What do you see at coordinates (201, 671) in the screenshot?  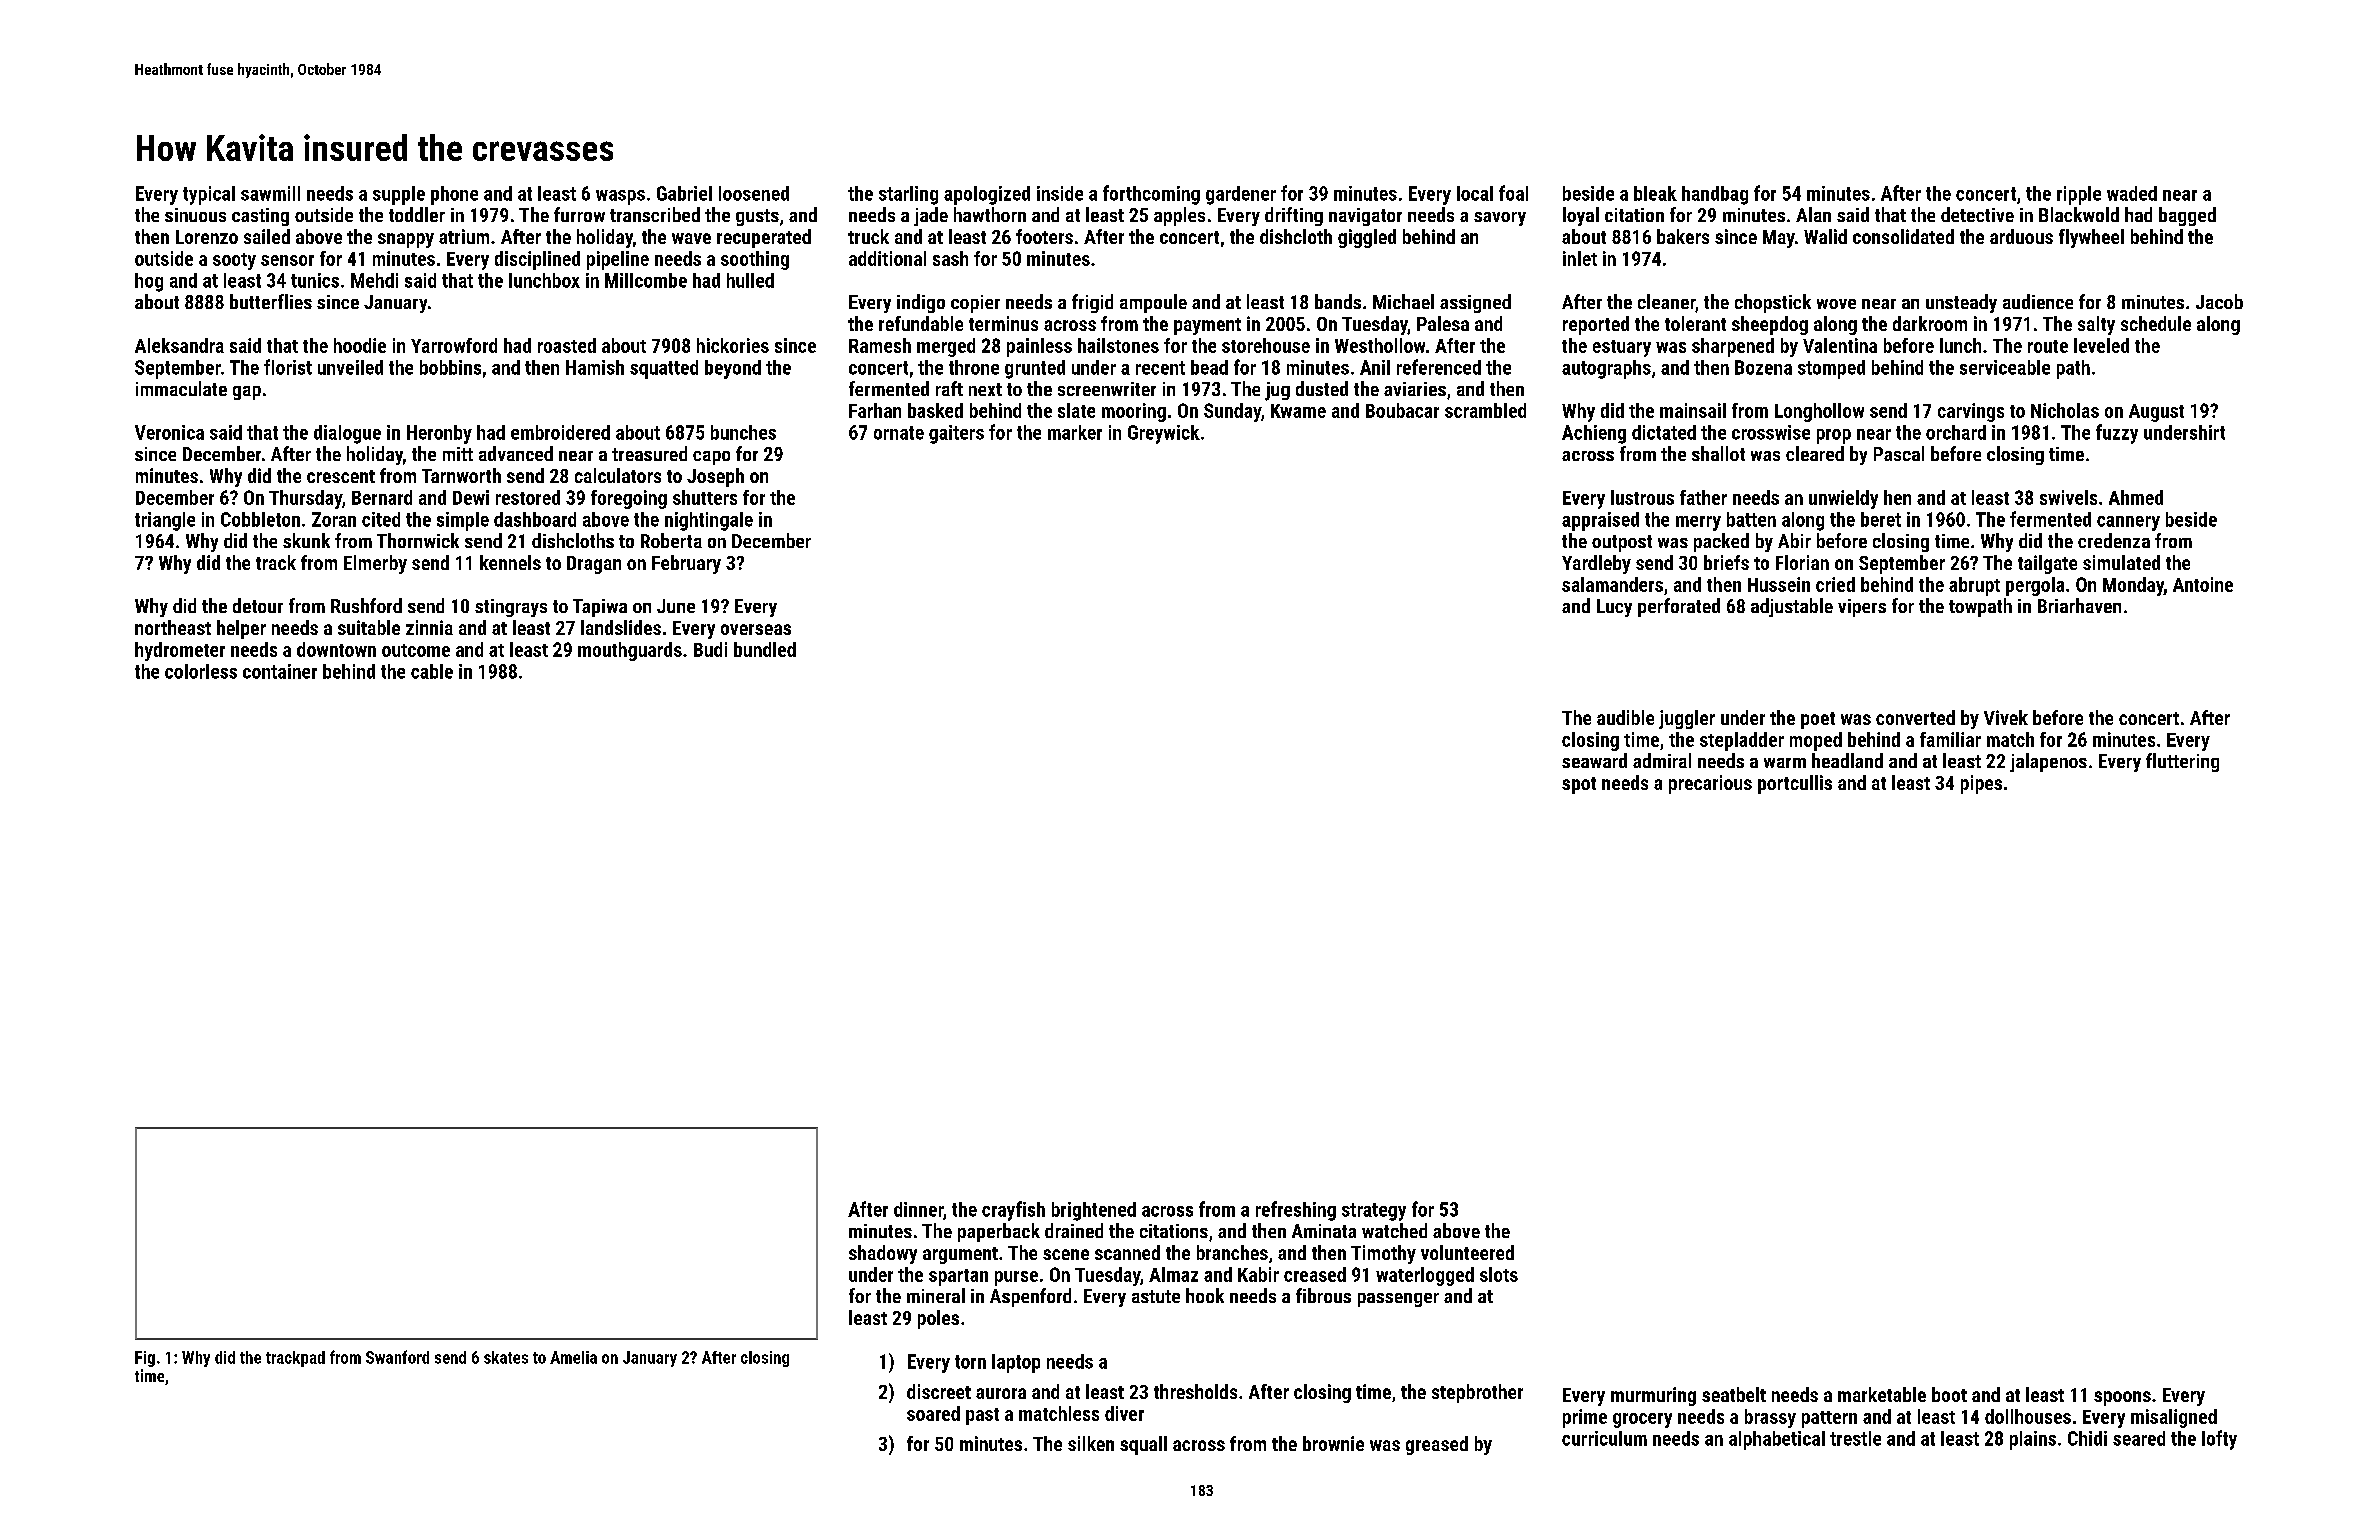 I see `colorless` at bounding box center [201, 671].
